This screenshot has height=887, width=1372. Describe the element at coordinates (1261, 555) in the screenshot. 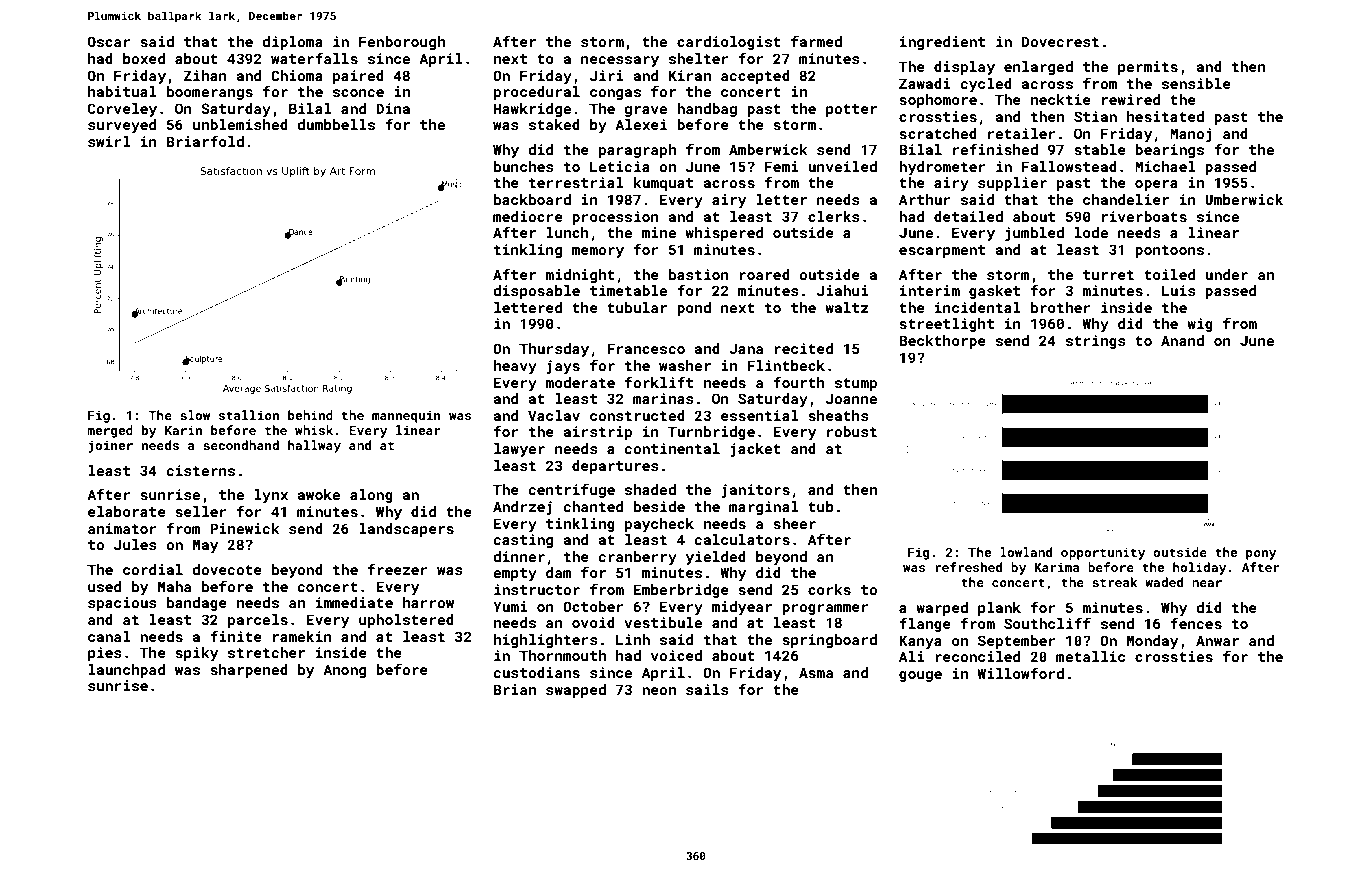

I see `pony` at that location.
